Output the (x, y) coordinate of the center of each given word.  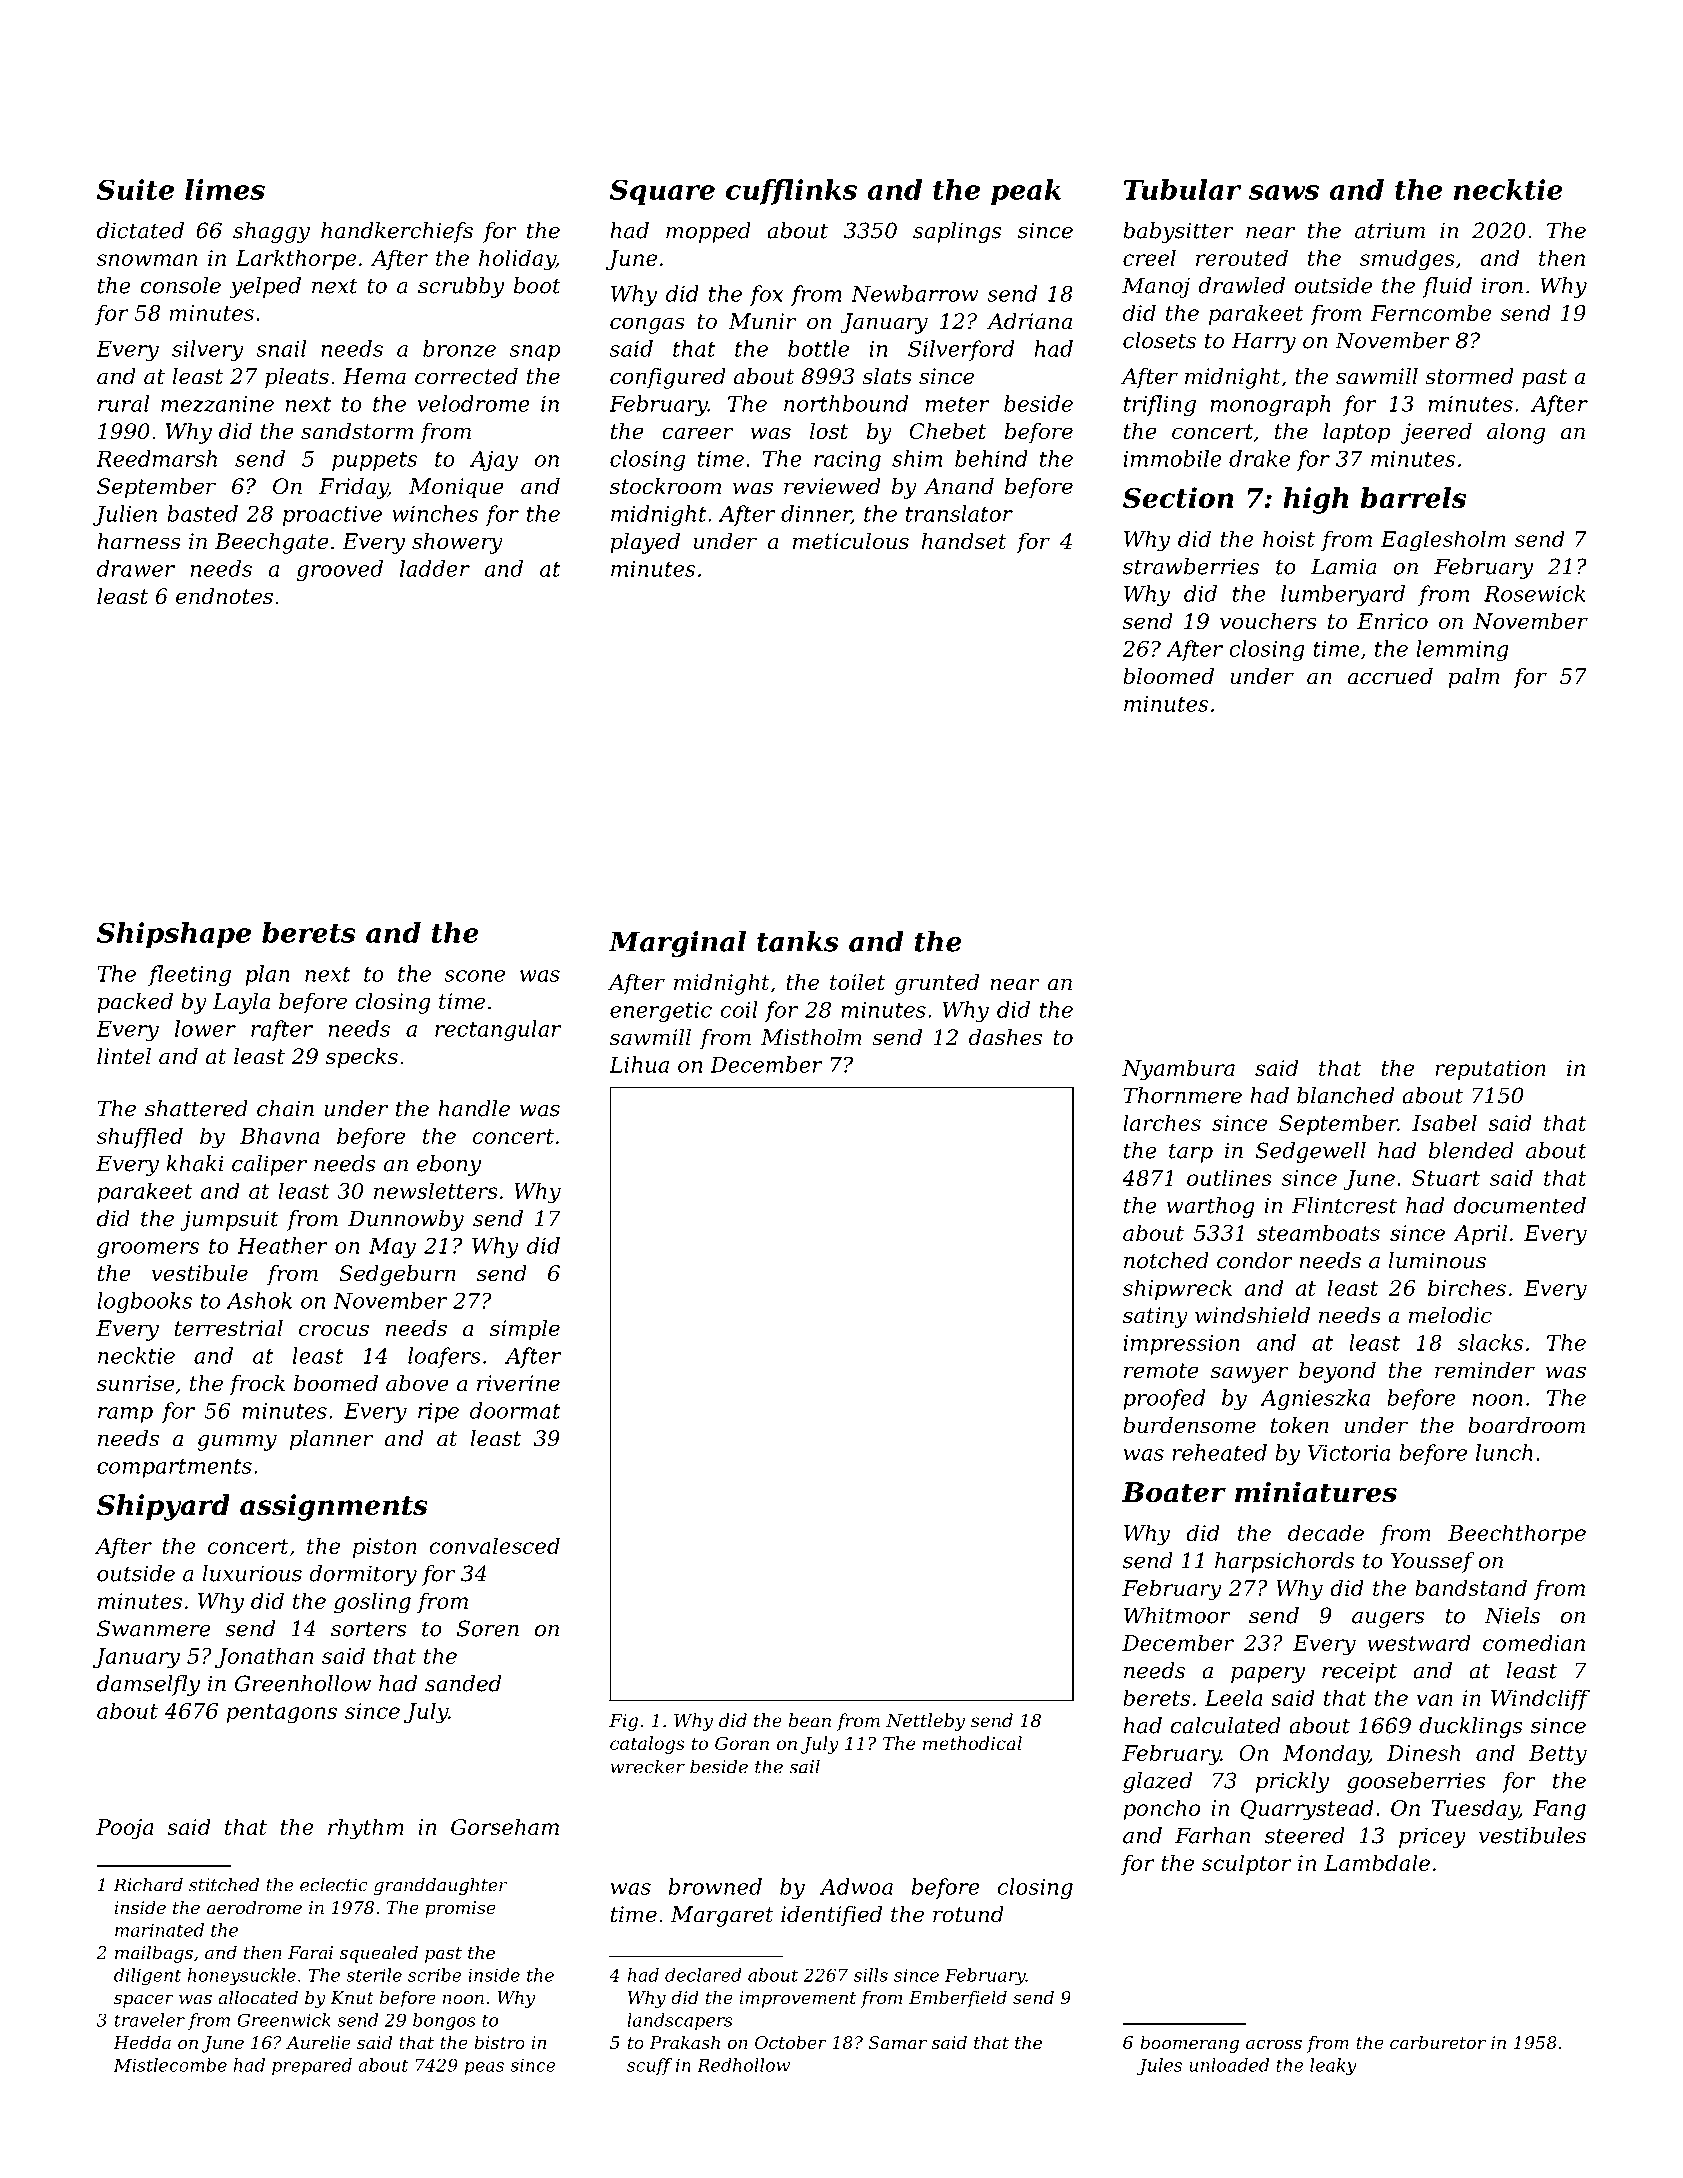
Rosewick (1534, 593)
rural (123, 403)
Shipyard (163, 1507)
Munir (762, 321)
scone (474, 976)
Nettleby (925, 1722)
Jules (1159, 2066)
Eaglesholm (1443, 541)
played (645, 543)
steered (1305, 1835)
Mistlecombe (170, 2065)
